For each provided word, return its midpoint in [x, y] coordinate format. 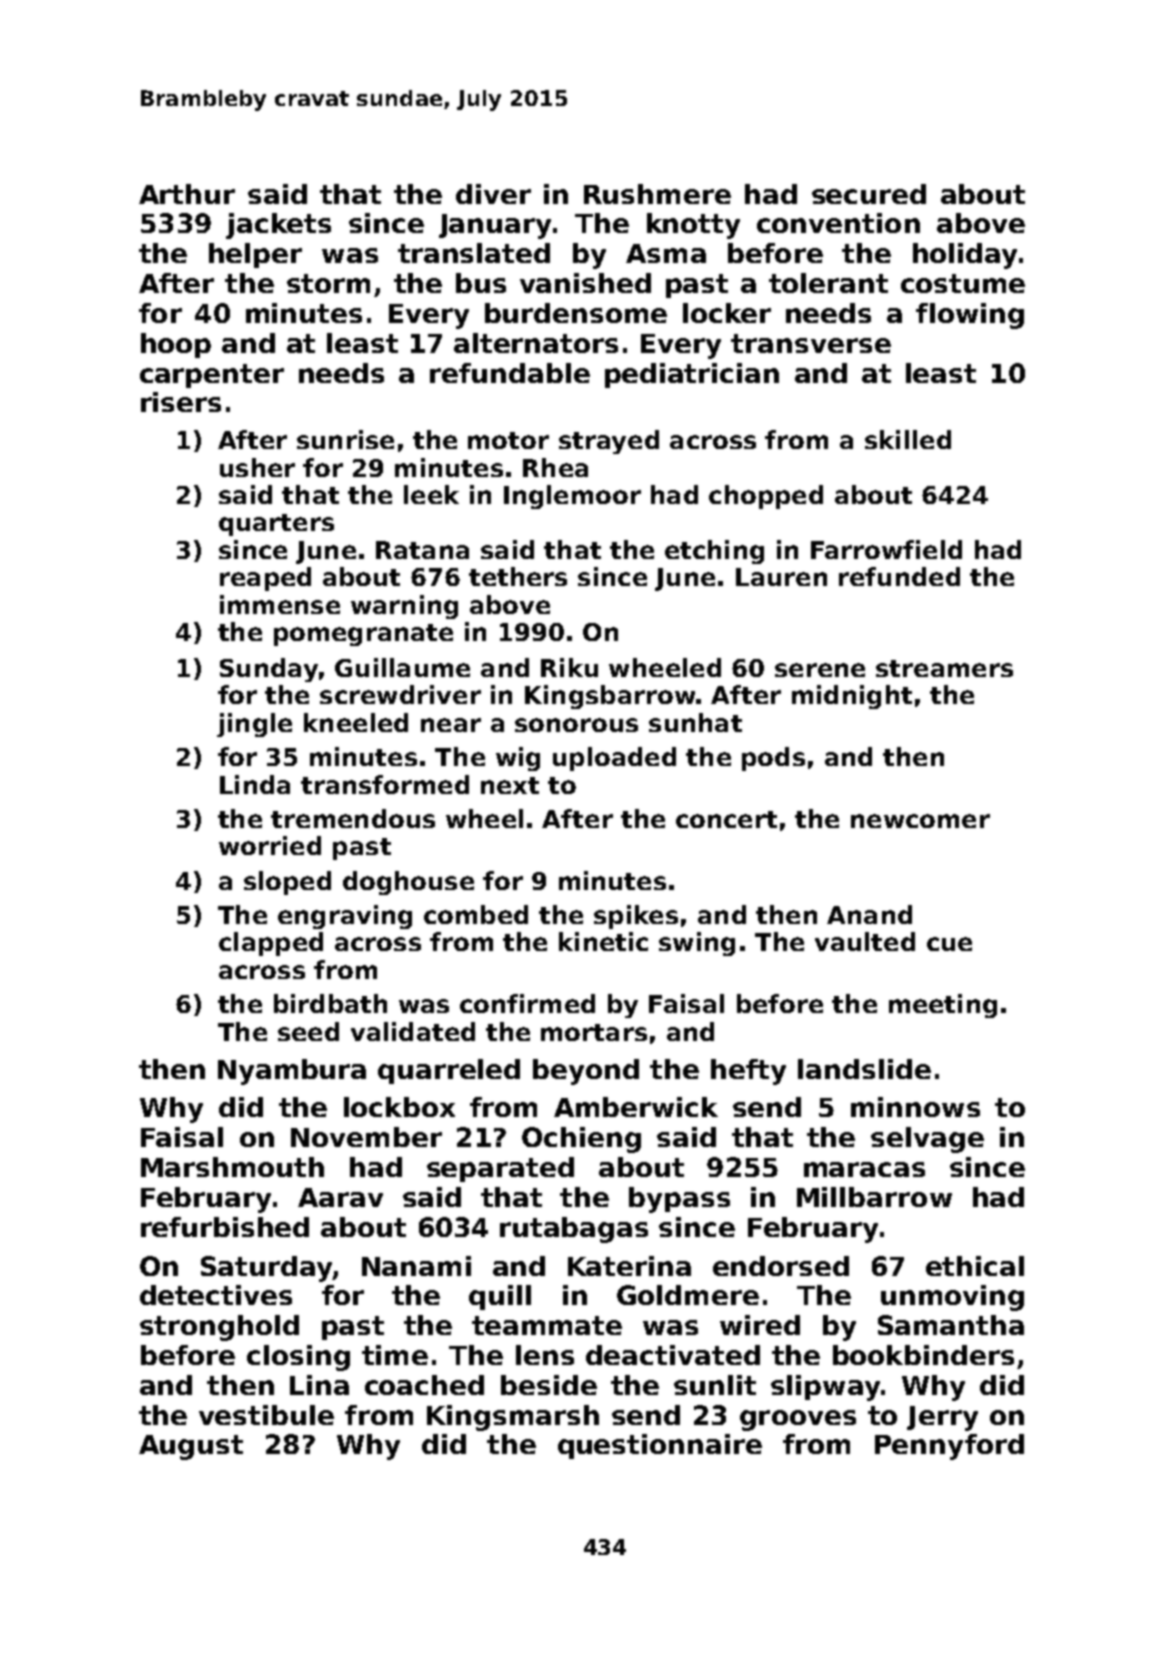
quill [500, 1297]
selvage [927, 1140]
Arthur [187, 194]
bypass [679, 1200]
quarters [276, 525]
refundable [510, 373]
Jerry [942, 1418]
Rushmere [657, 194]
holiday [965, 256]
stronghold [219, 1328]
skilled [908, 439]
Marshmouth [232, 1167]
